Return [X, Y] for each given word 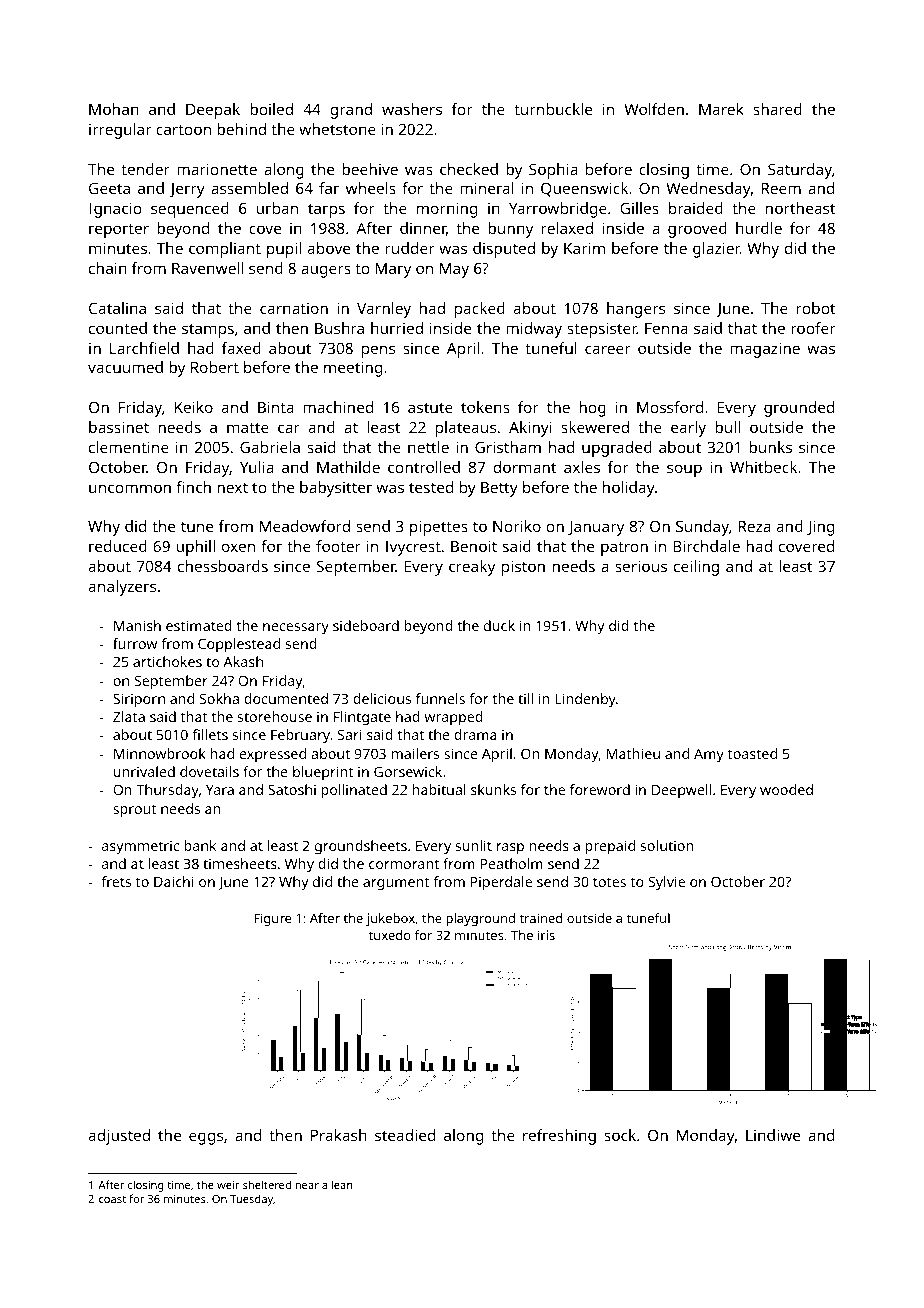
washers [412, 109]
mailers [415, 753]
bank [200, 845]
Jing [820, 528]
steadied [405, 1135]
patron [624, 549]
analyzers [122, 588]
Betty [499, 489]
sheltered [267, 1184]
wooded [786, 789]
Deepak [213, 111]
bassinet [119, 427]
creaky [472, 568]
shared [777, 109]
